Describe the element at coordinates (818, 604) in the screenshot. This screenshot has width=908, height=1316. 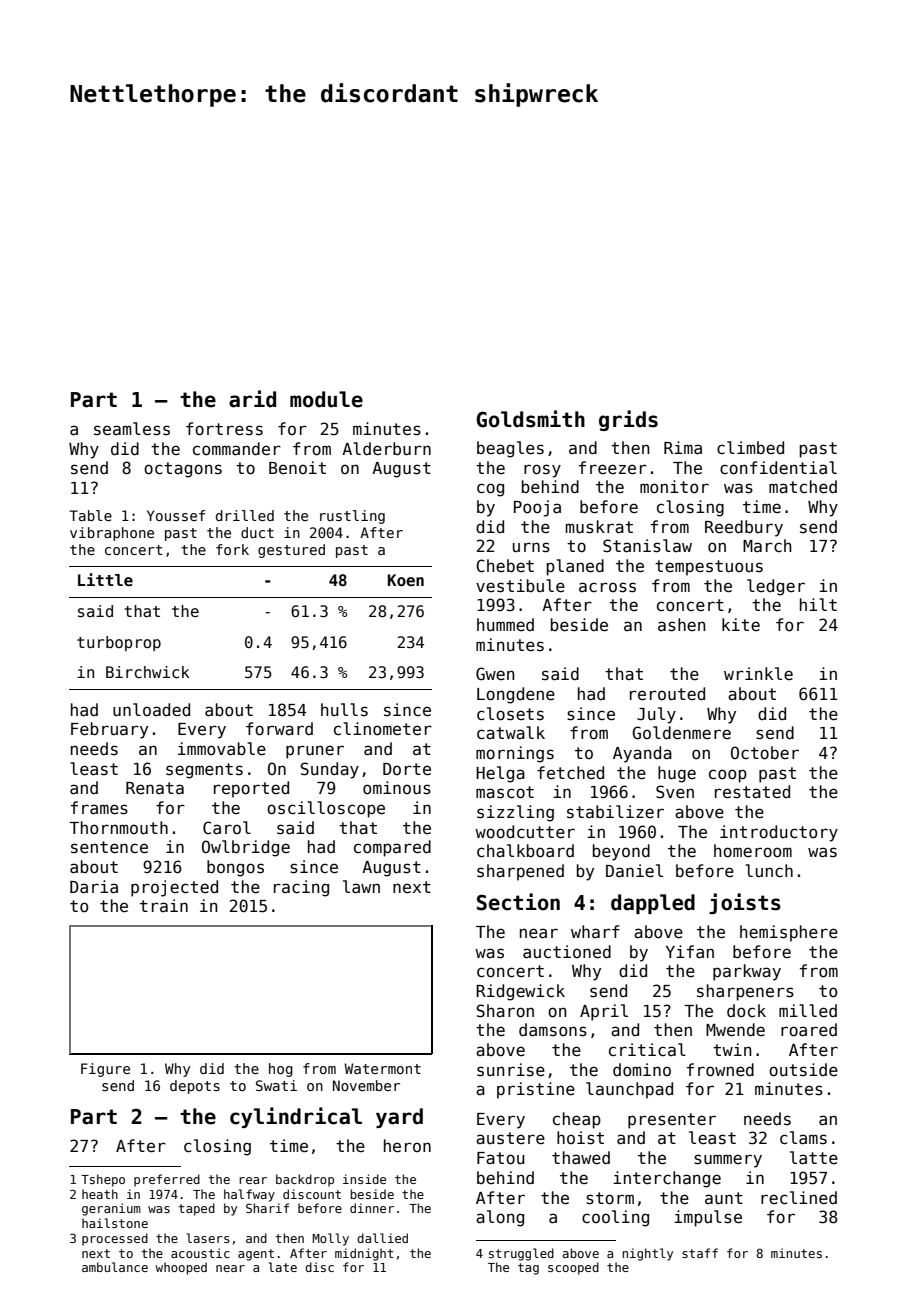
I see `hilt` at that location.
